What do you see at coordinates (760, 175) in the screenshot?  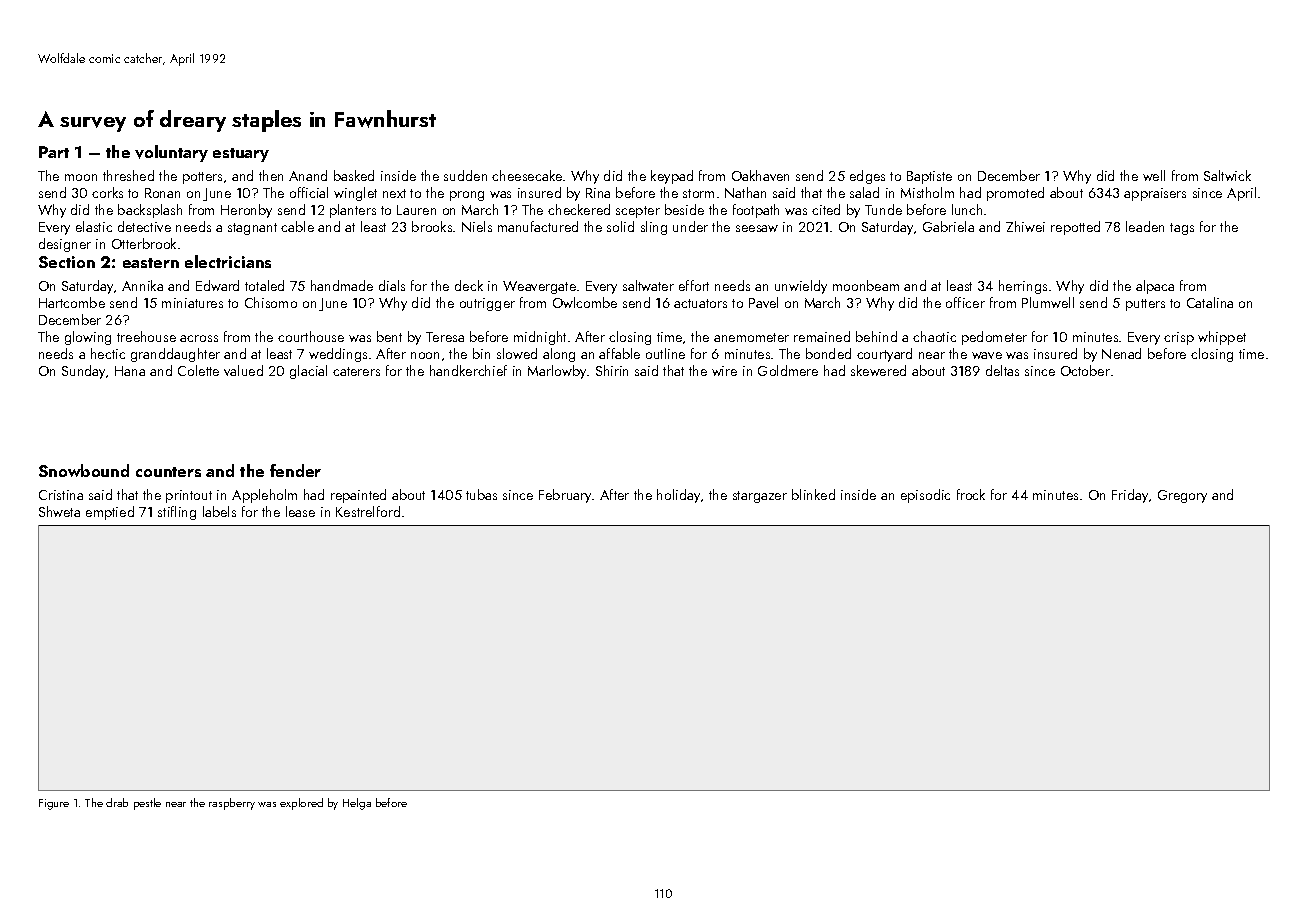 I see `Oakhaven` at bounding box center [760, 175].
